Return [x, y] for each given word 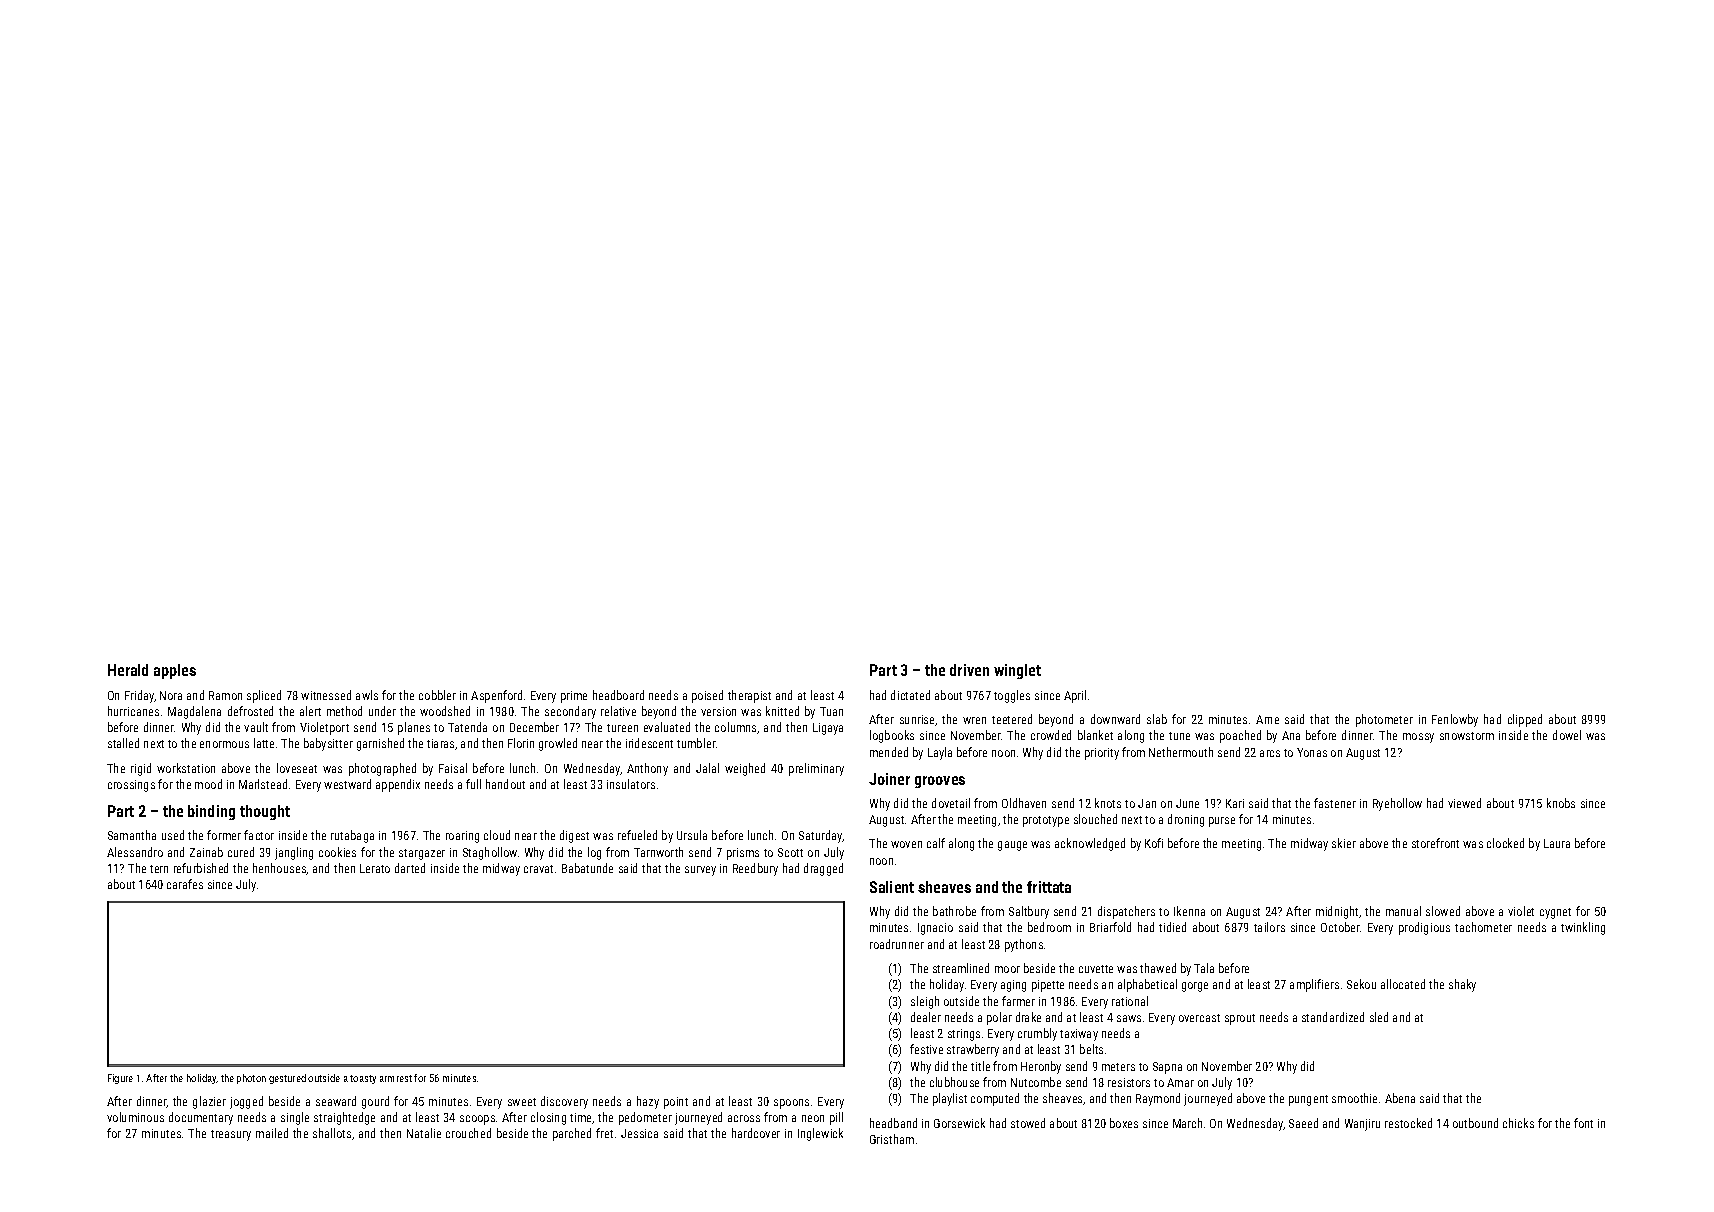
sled [1379, 1017]
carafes [185, 884]
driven [969, 670]
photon [251, 1079]
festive [926, 1049]
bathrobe [954, 911]
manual [1403, 911]
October [1340, 927]
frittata [1049, 887]
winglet [1017, 671]
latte [264, 743]
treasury [231, 1135]
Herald [128, 670]
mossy [1418, 738]
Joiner [889, 779]
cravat [538, 869]
